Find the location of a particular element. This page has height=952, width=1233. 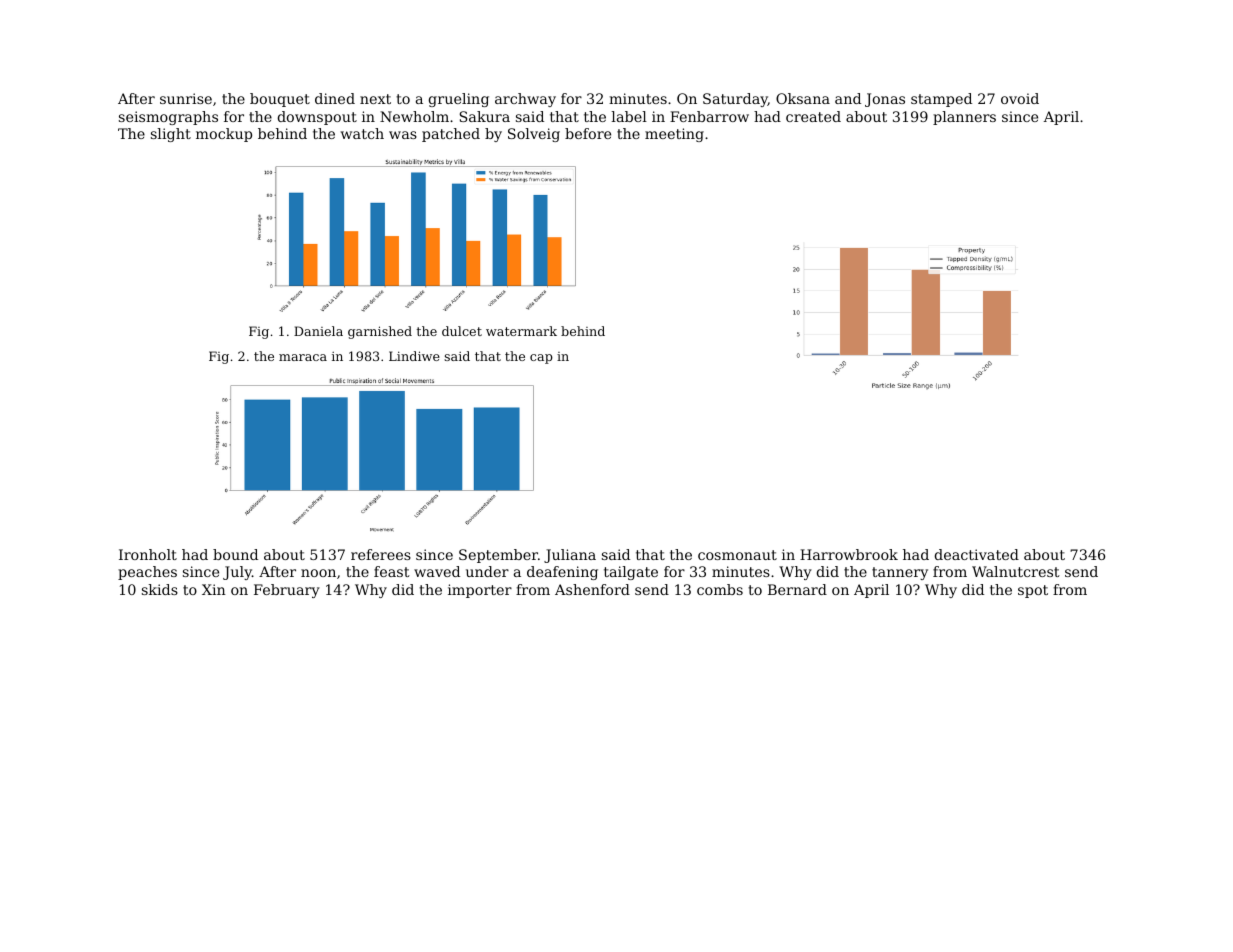

cap is located at coordinates (541, 359).
